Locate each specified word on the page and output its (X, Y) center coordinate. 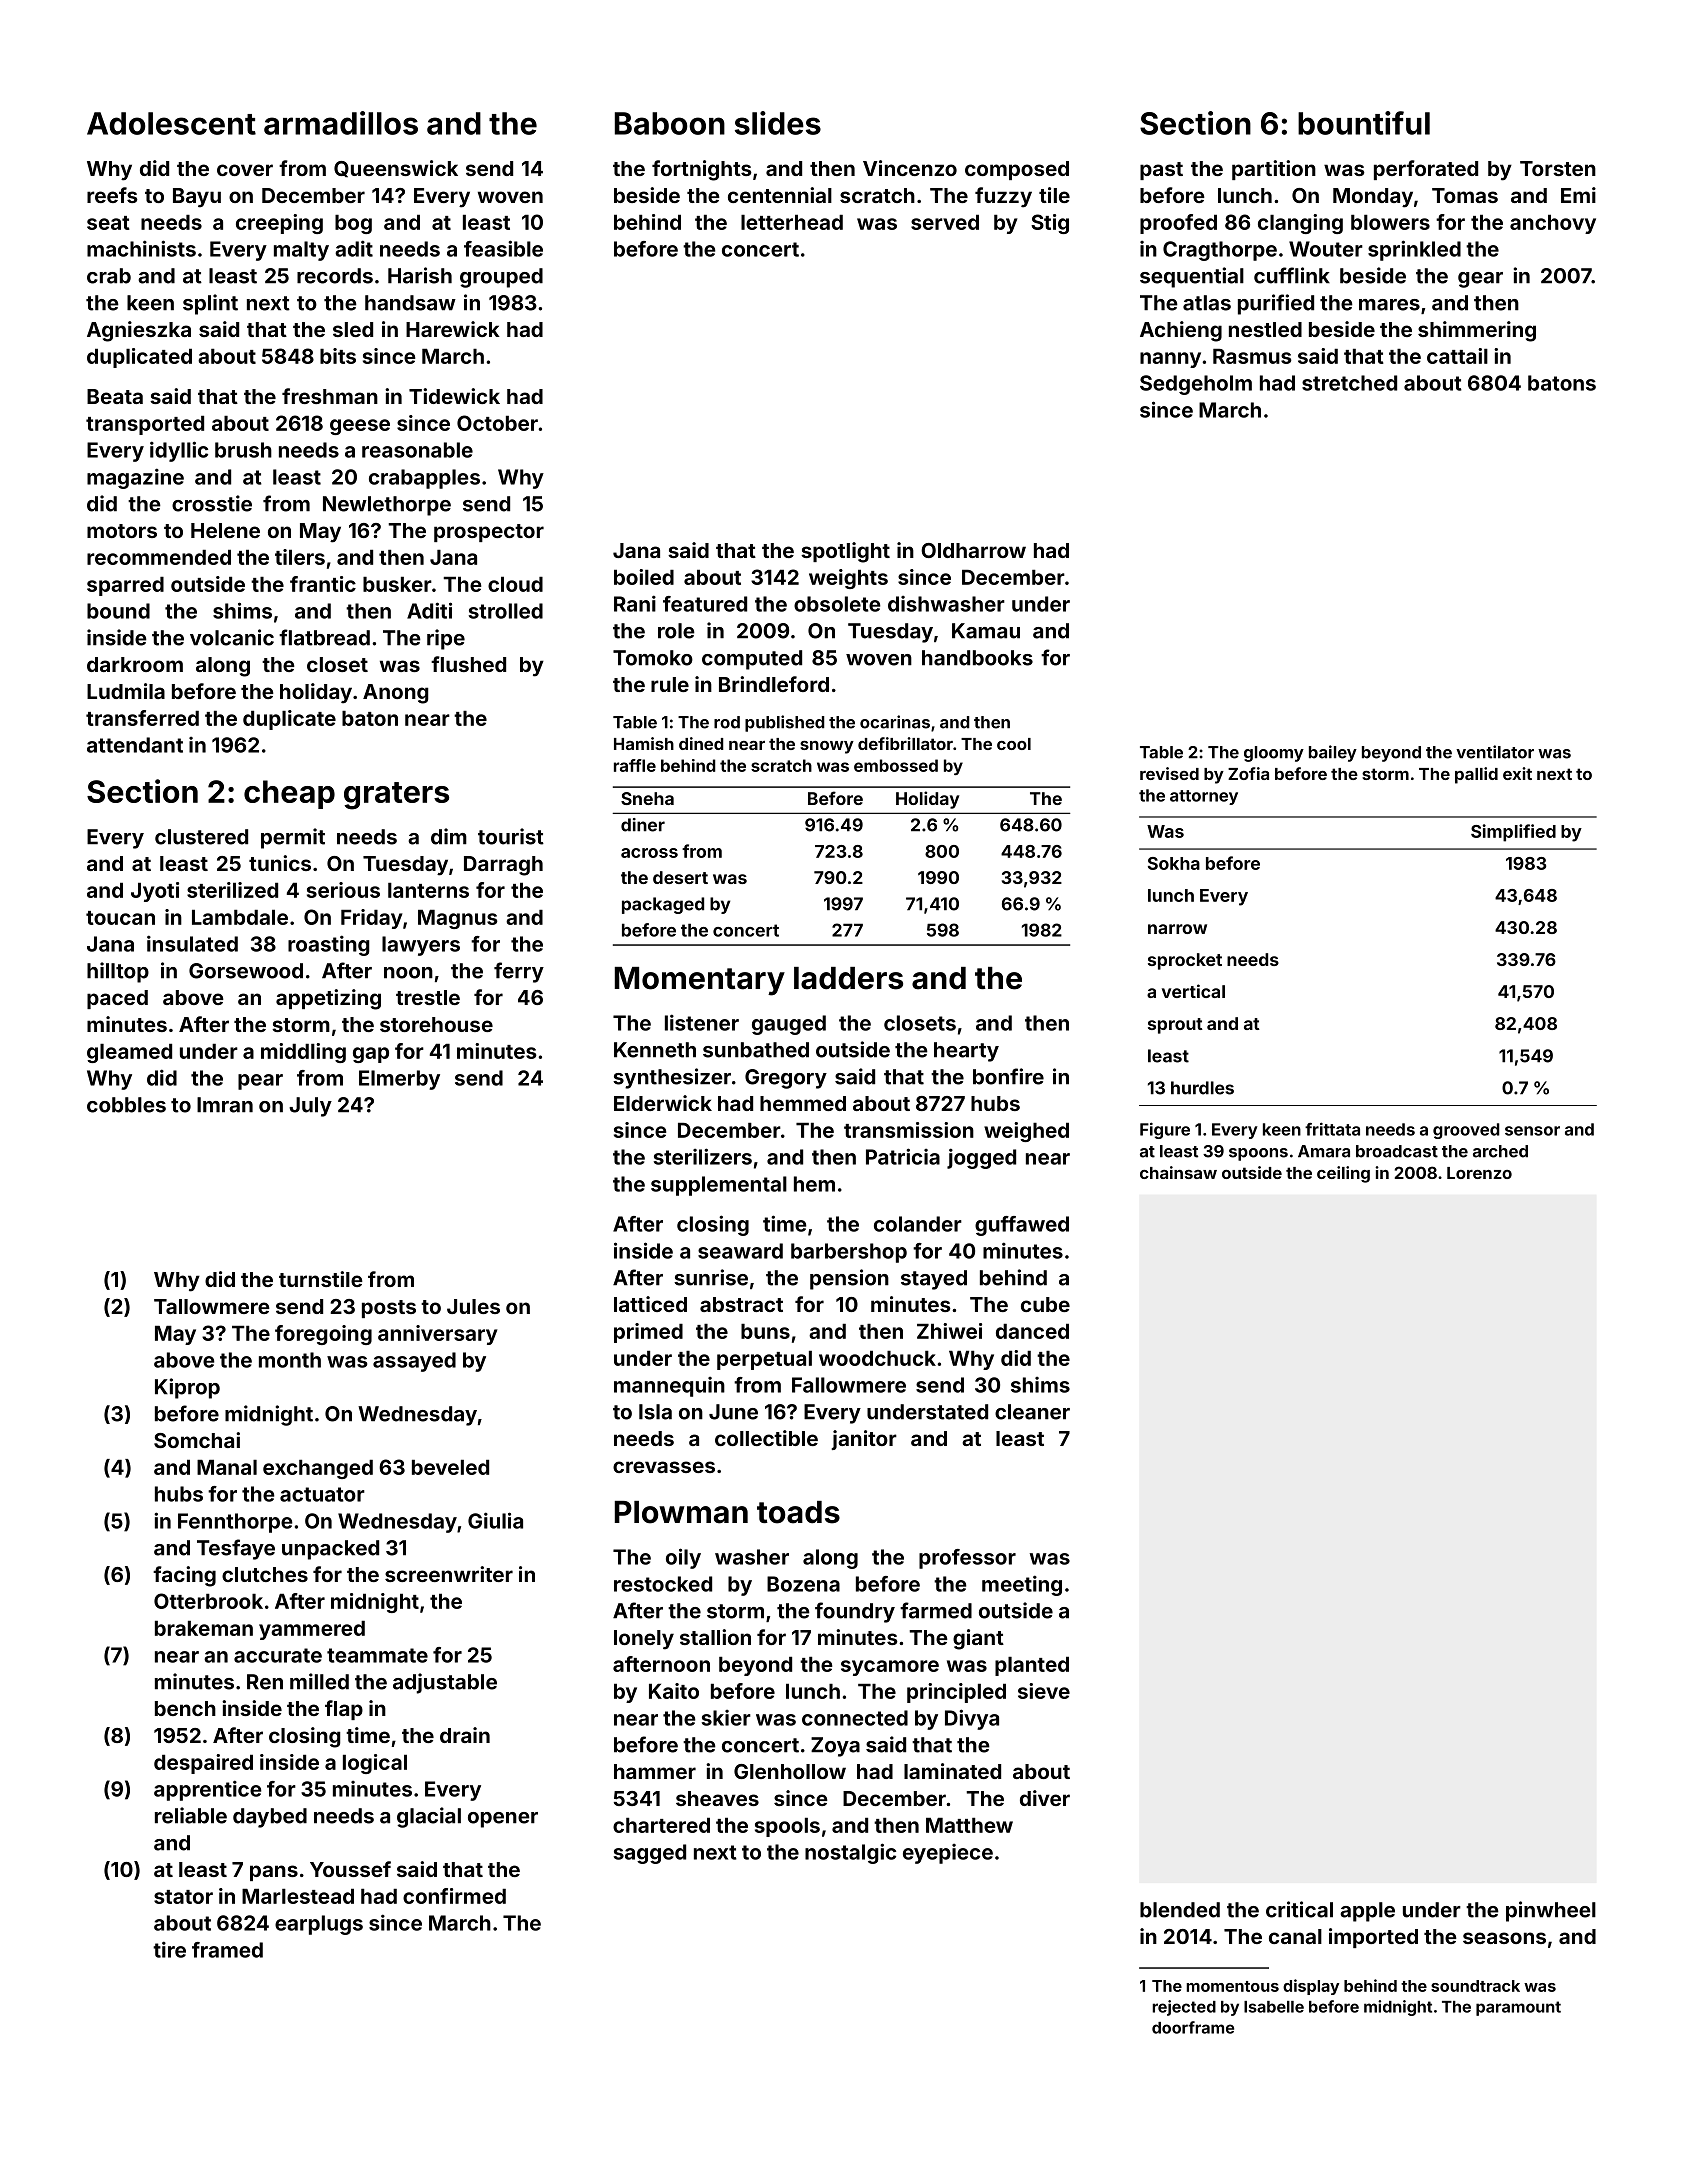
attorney (1204, 797)
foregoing (323, 1335)
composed (1017, 170)
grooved (1466, 1131)
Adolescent (171, 123)
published (785, 723)
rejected (1184, 2008)
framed (227, 1950)
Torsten (1558, 168)
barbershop (849, 1253)
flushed (468, 664)
